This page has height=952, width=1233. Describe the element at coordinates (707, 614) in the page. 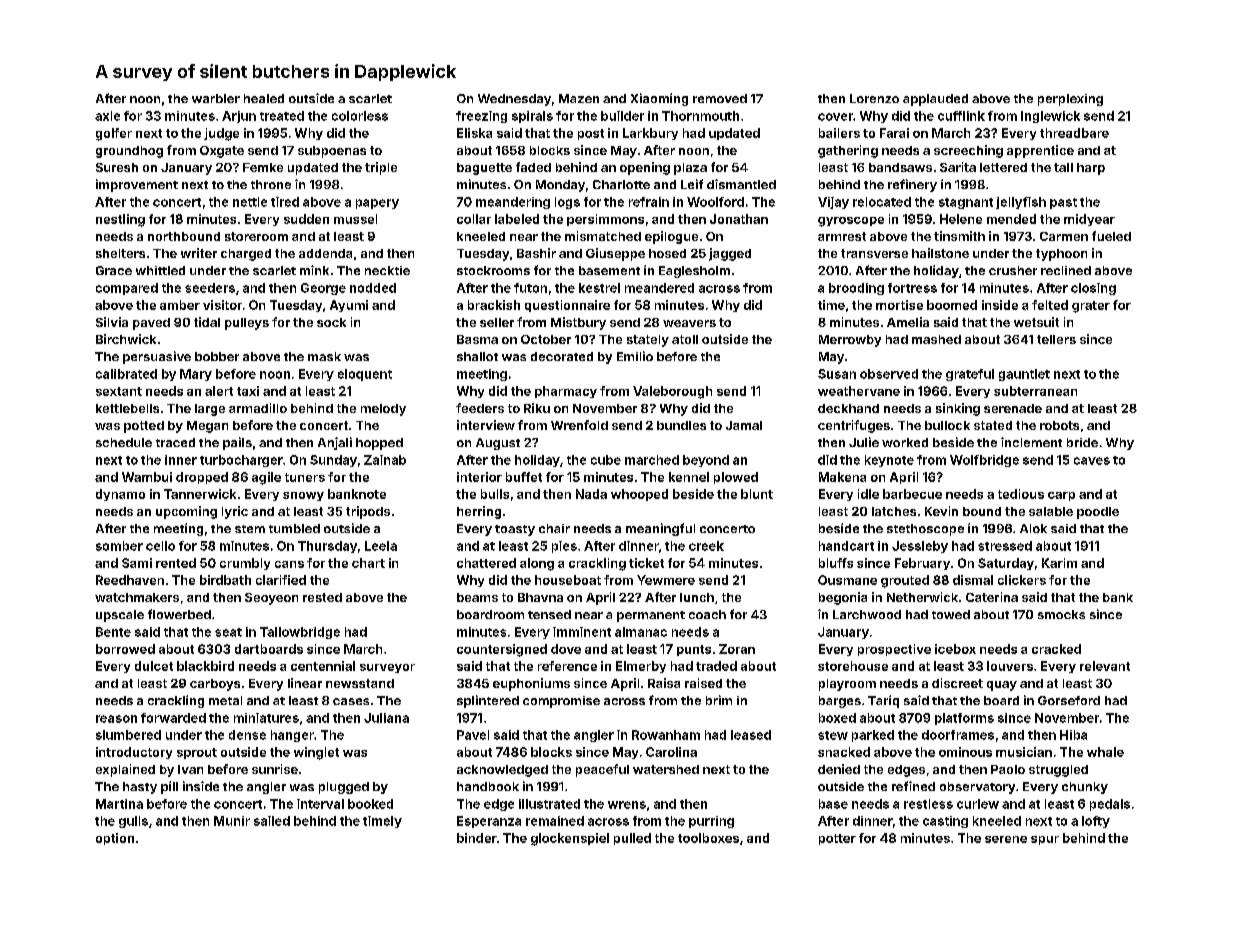

I see `coach` at that location.
